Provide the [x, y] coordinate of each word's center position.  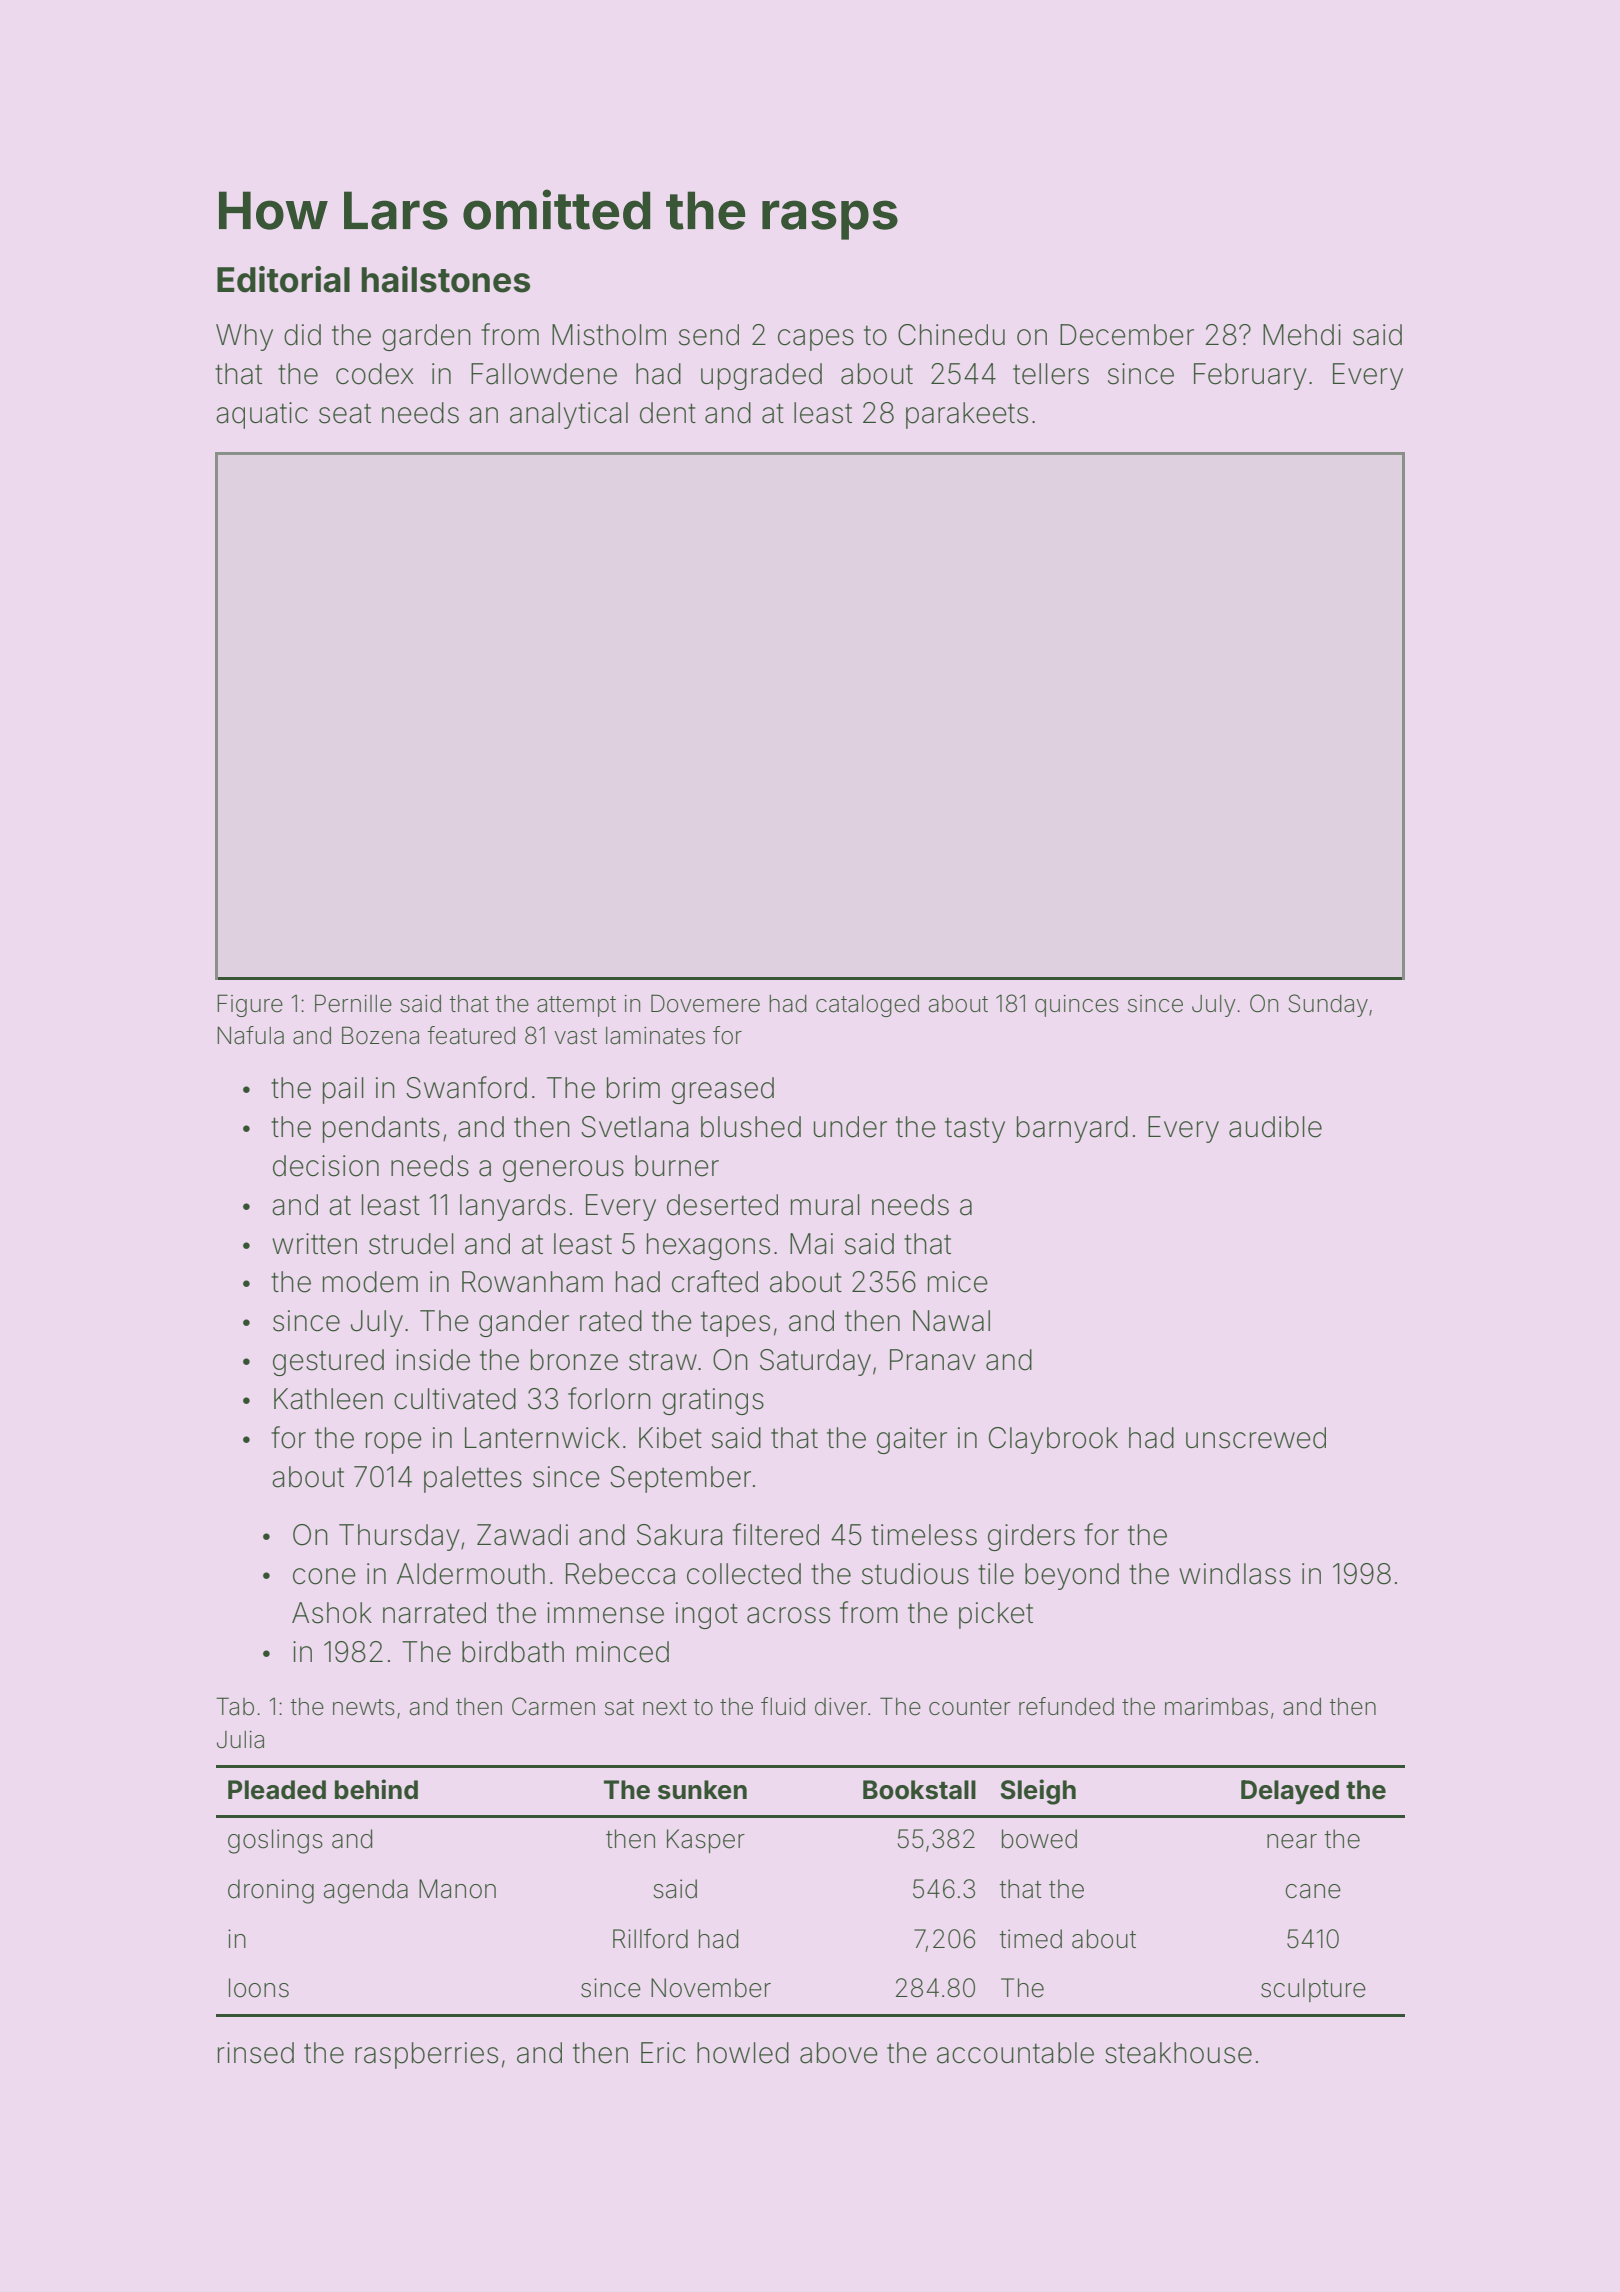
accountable [1015, 2053]
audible [1275, 1127]
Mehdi [1302, 335]
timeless [924, 1535]
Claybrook [1053, 1440]
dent [668, 413]
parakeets [967, 415]
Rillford [650, 1938]
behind [376, 1789]
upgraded [761, 376]
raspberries [426, 2055]
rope [394, 1443]
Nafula [250, 1035]
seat [345, 413]
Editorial [283, 279]
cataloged [867, 1006]
